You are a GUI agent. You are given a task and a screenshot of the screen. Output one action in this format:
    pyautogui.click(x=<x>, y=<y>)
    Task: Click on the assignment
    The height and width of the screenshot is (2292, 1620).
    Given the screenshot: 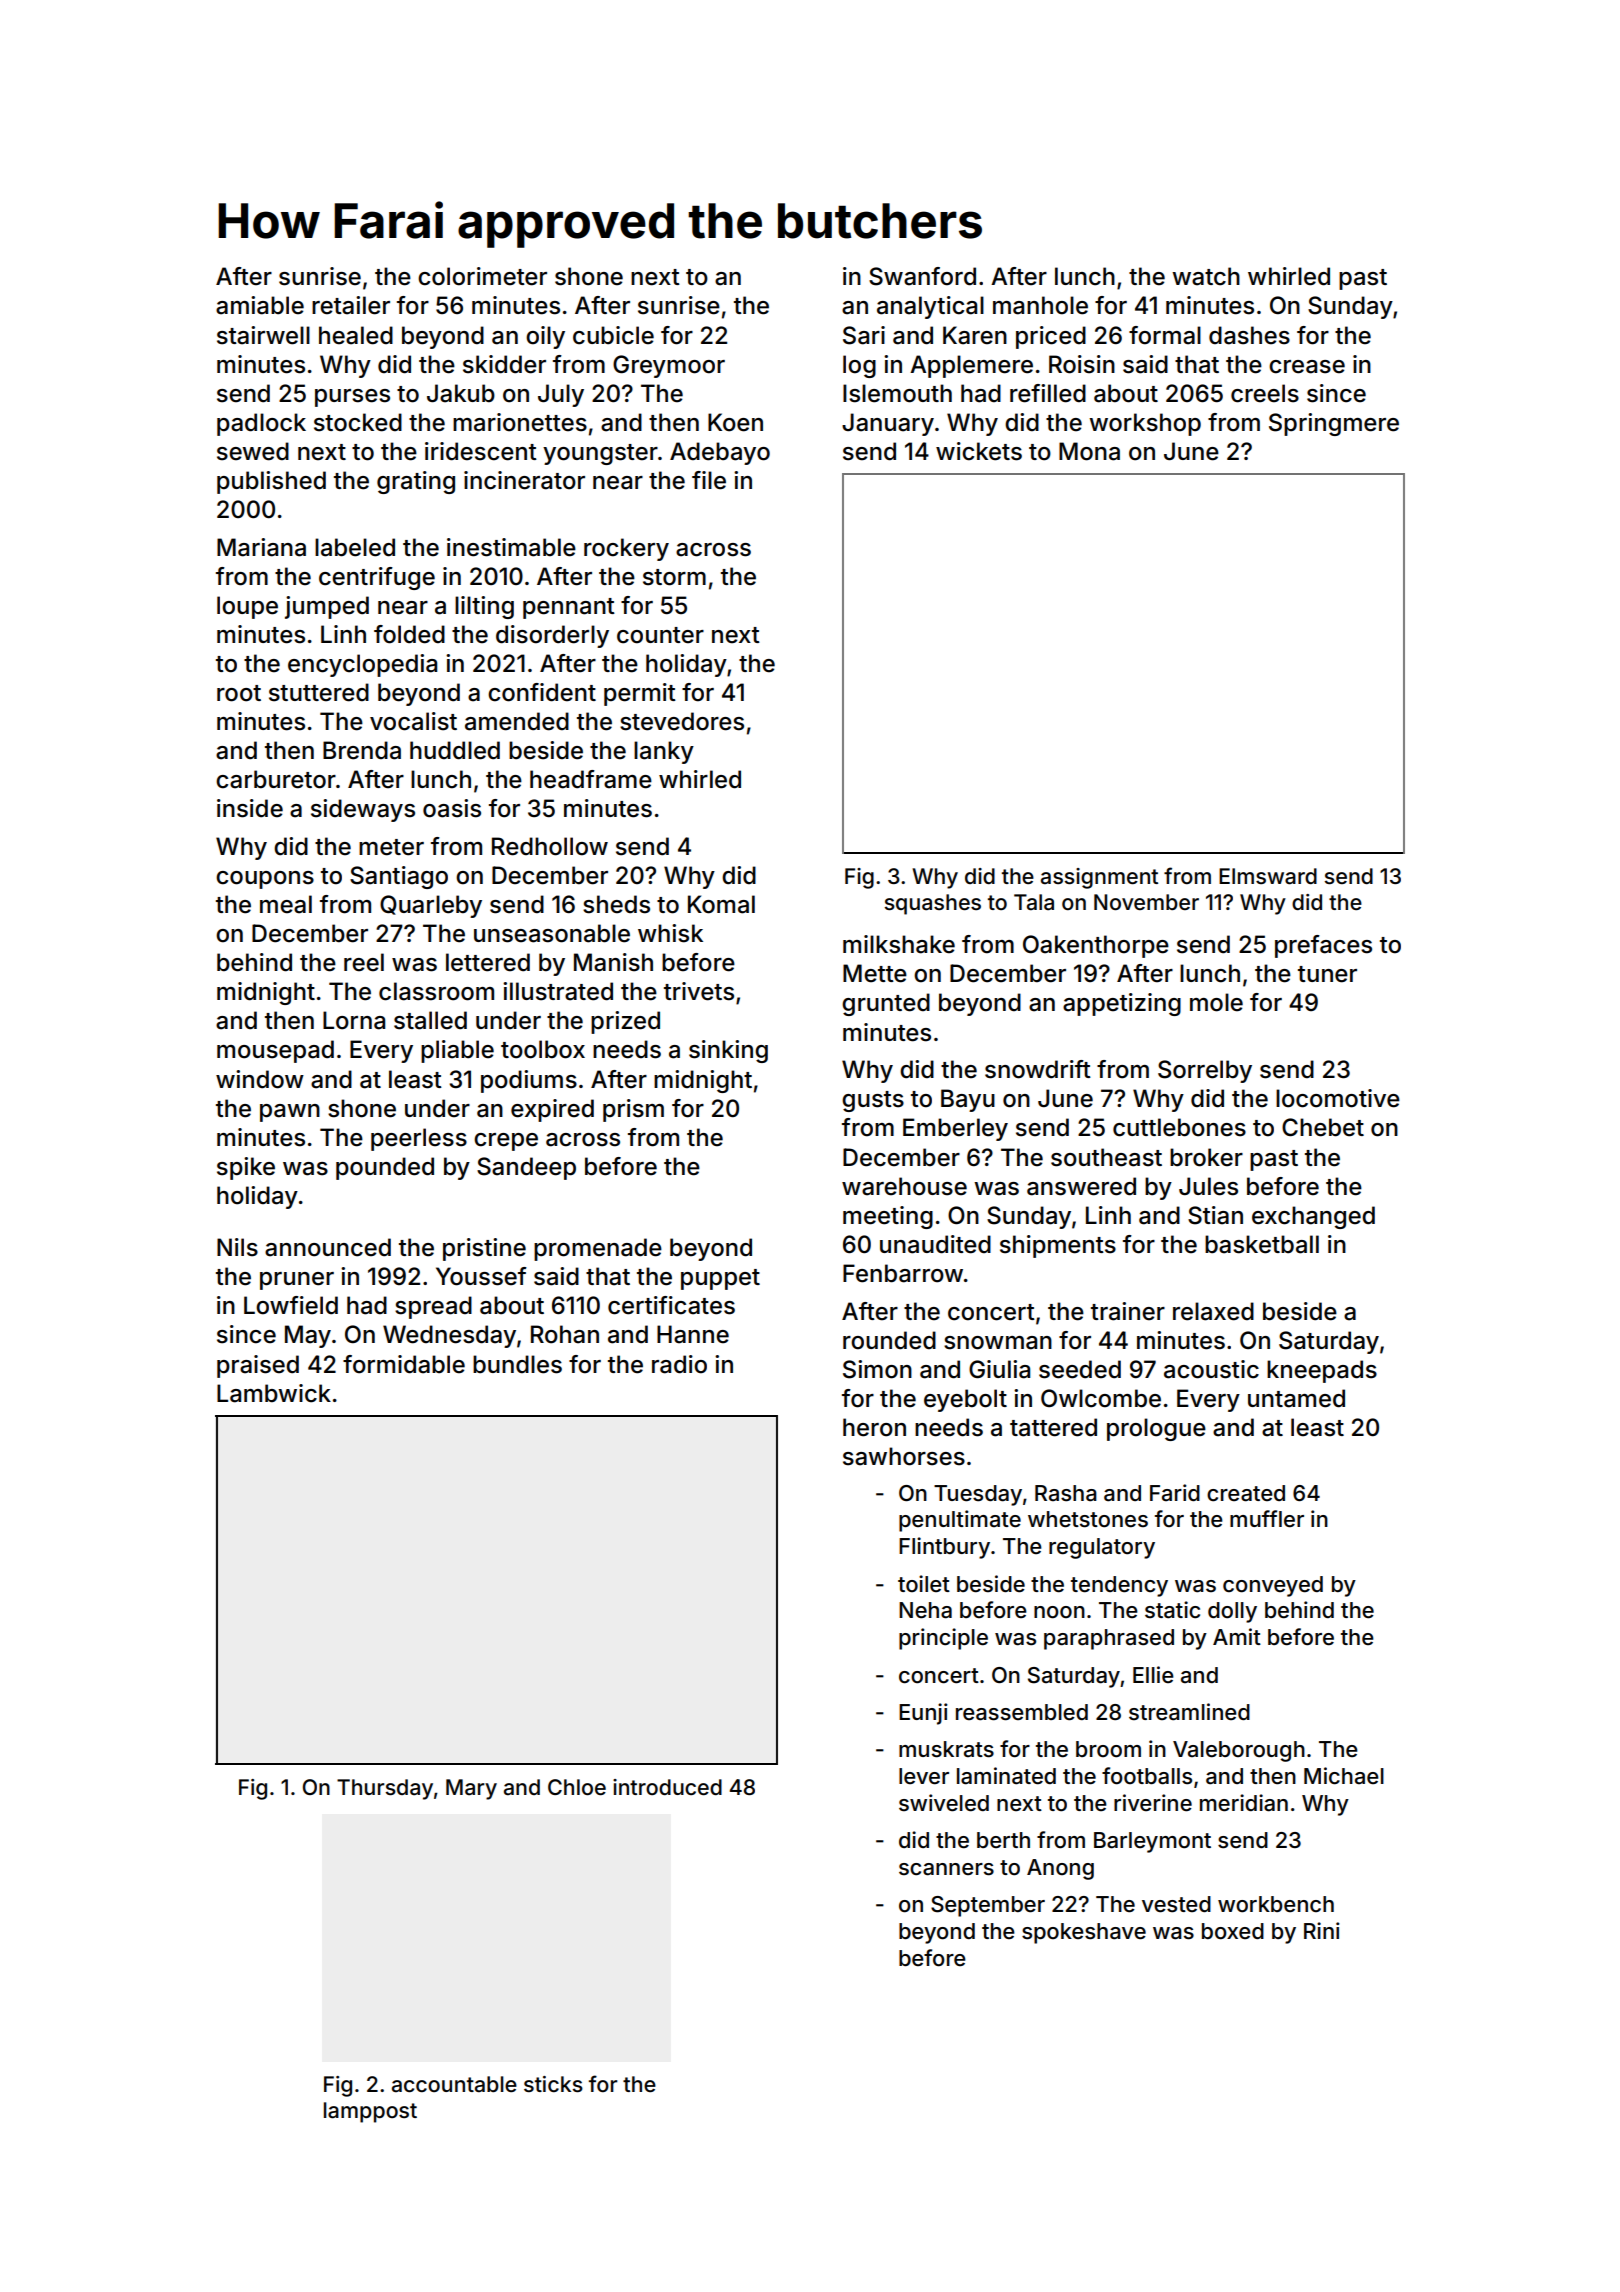 What is the action you would take?
    pyautogui.click(x=1099, y=878)
